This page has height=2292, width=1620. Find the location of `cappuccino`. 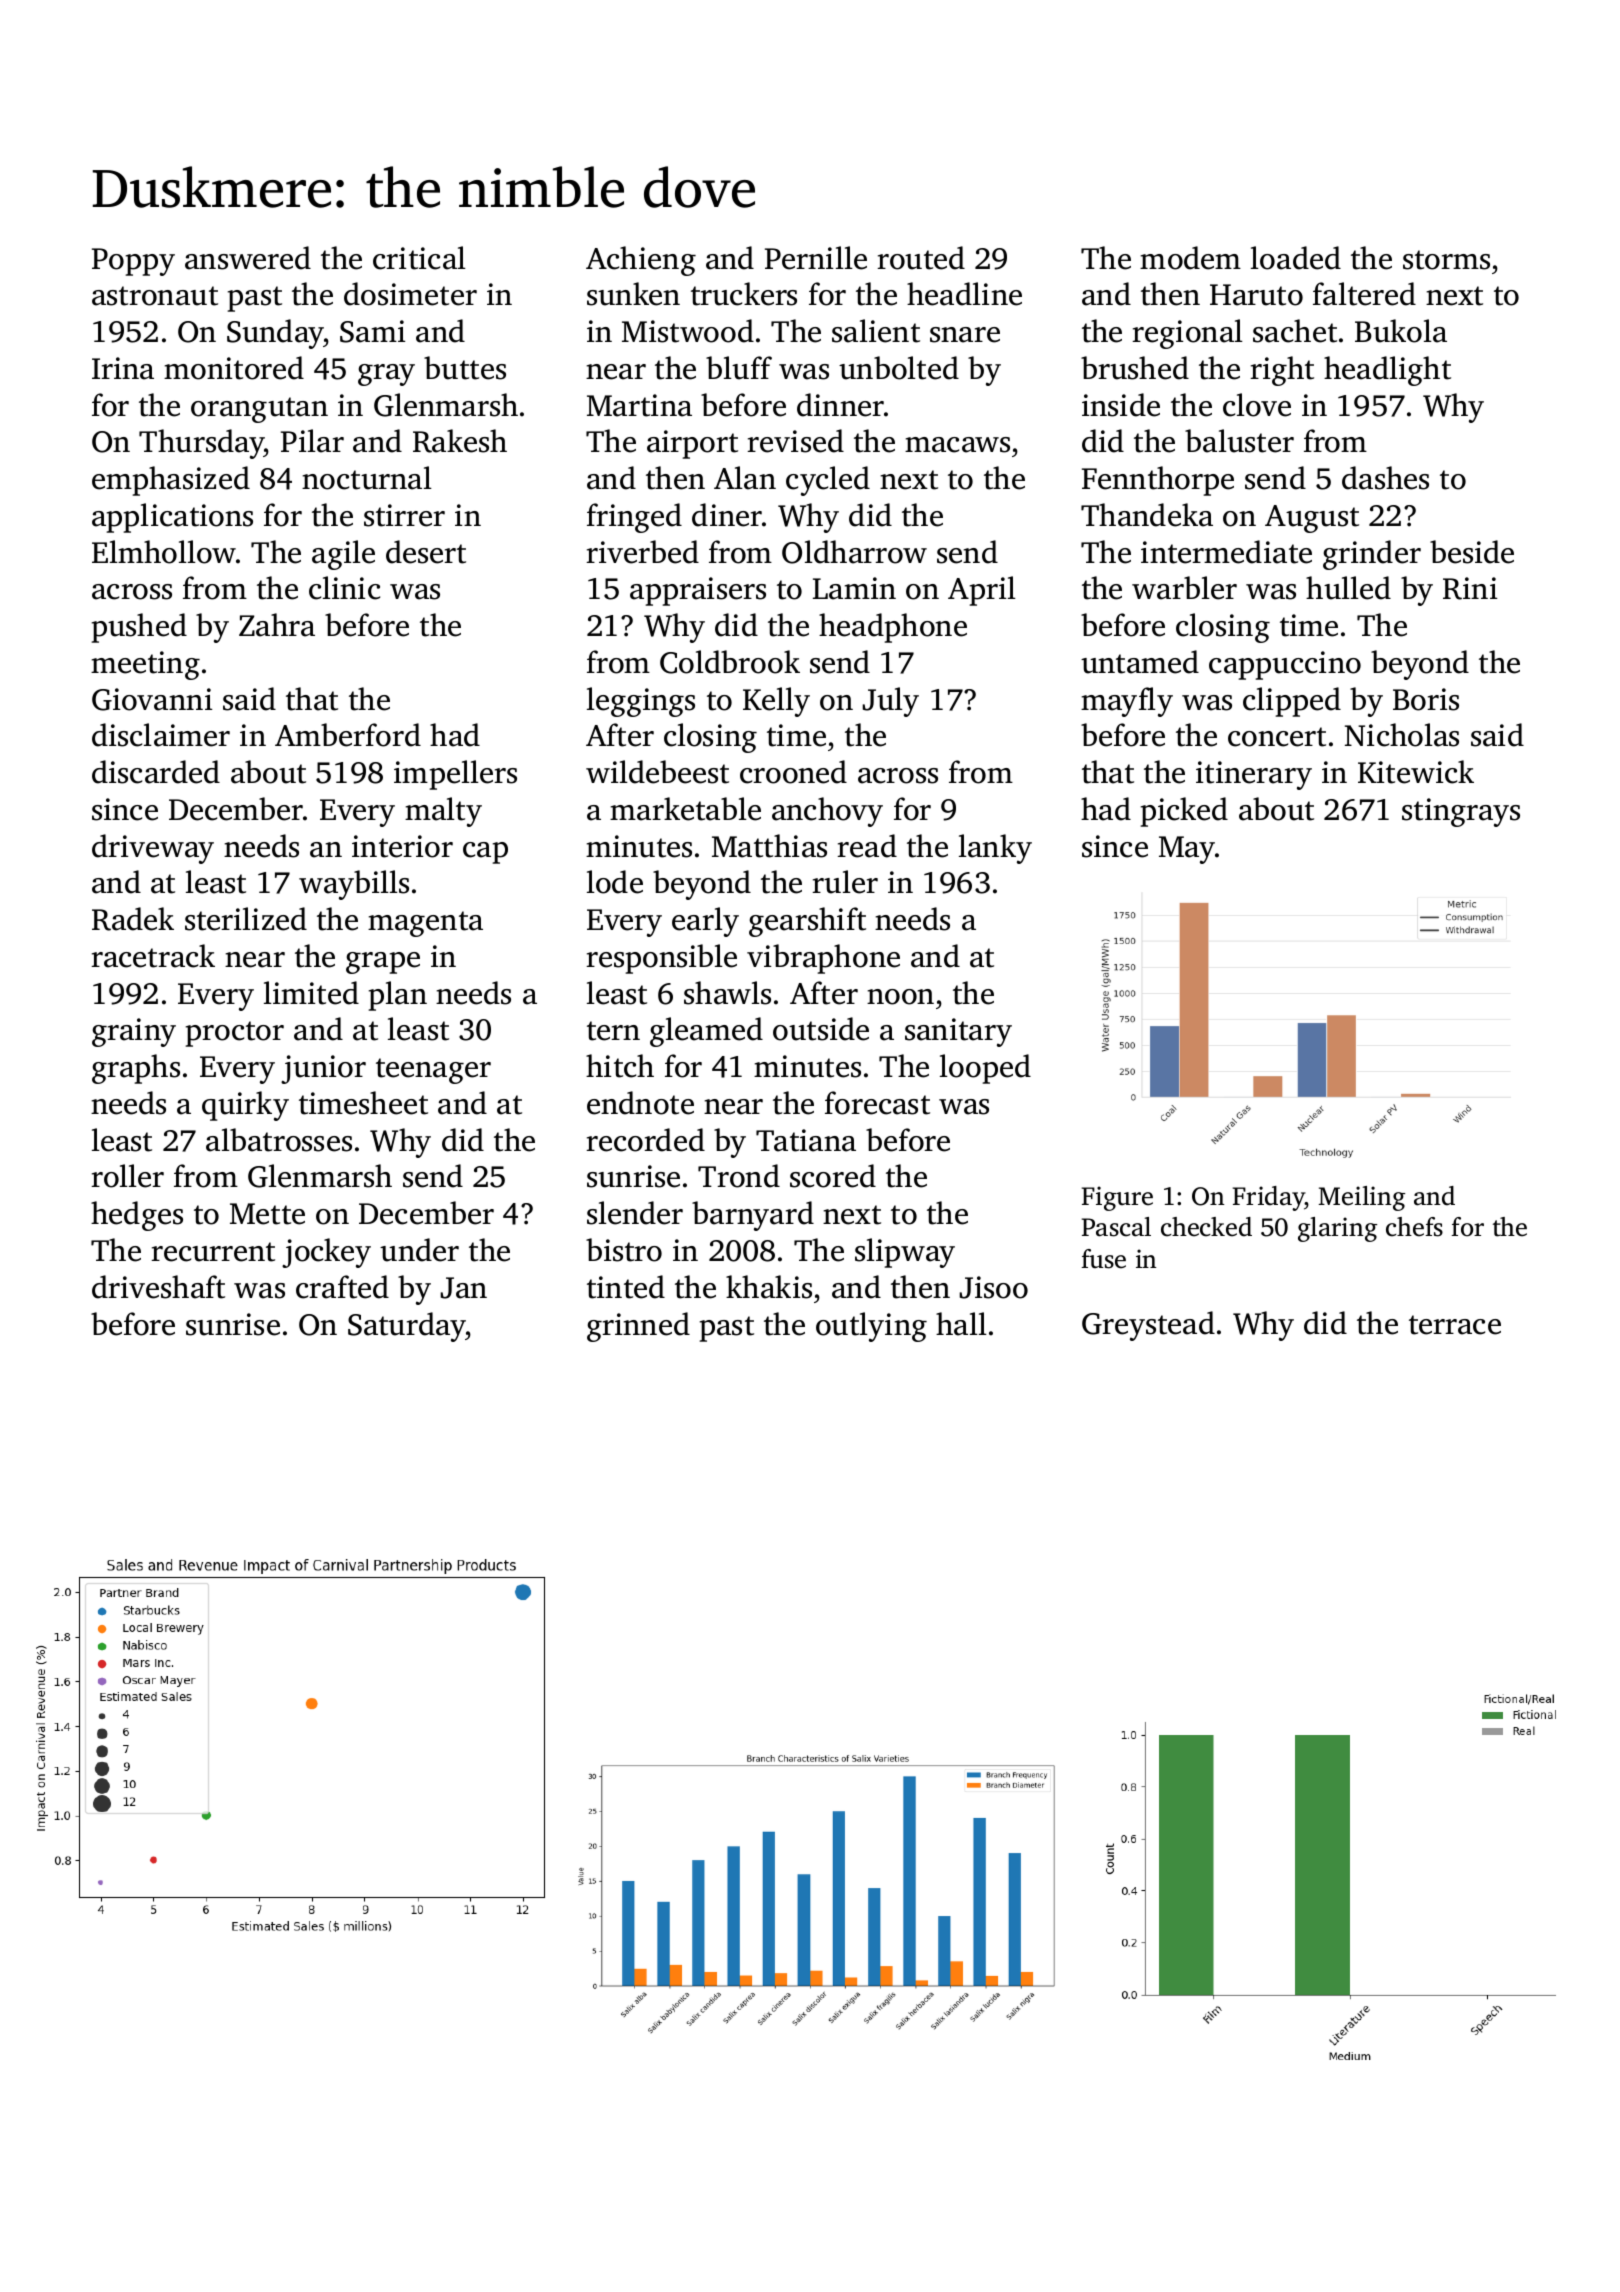

cappuccino is located at coordinates (1285, 665).
